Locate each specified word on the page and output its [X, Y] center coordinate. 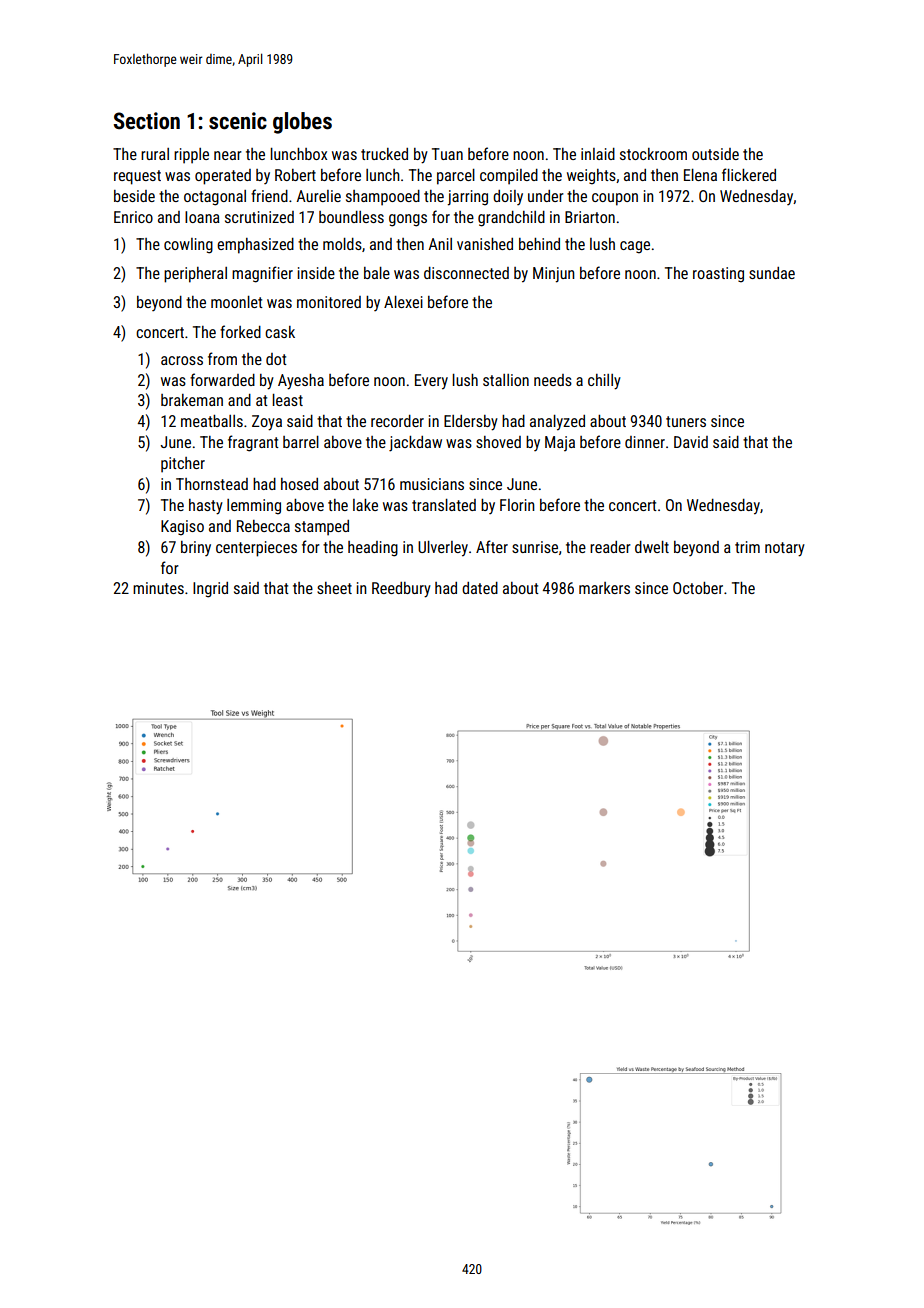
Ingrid [210, 590]
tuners [686, 421]
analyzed [557, 423]
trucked [384, 154]
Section [147, 121]
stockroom [653, 154]
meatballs [212, 421]
